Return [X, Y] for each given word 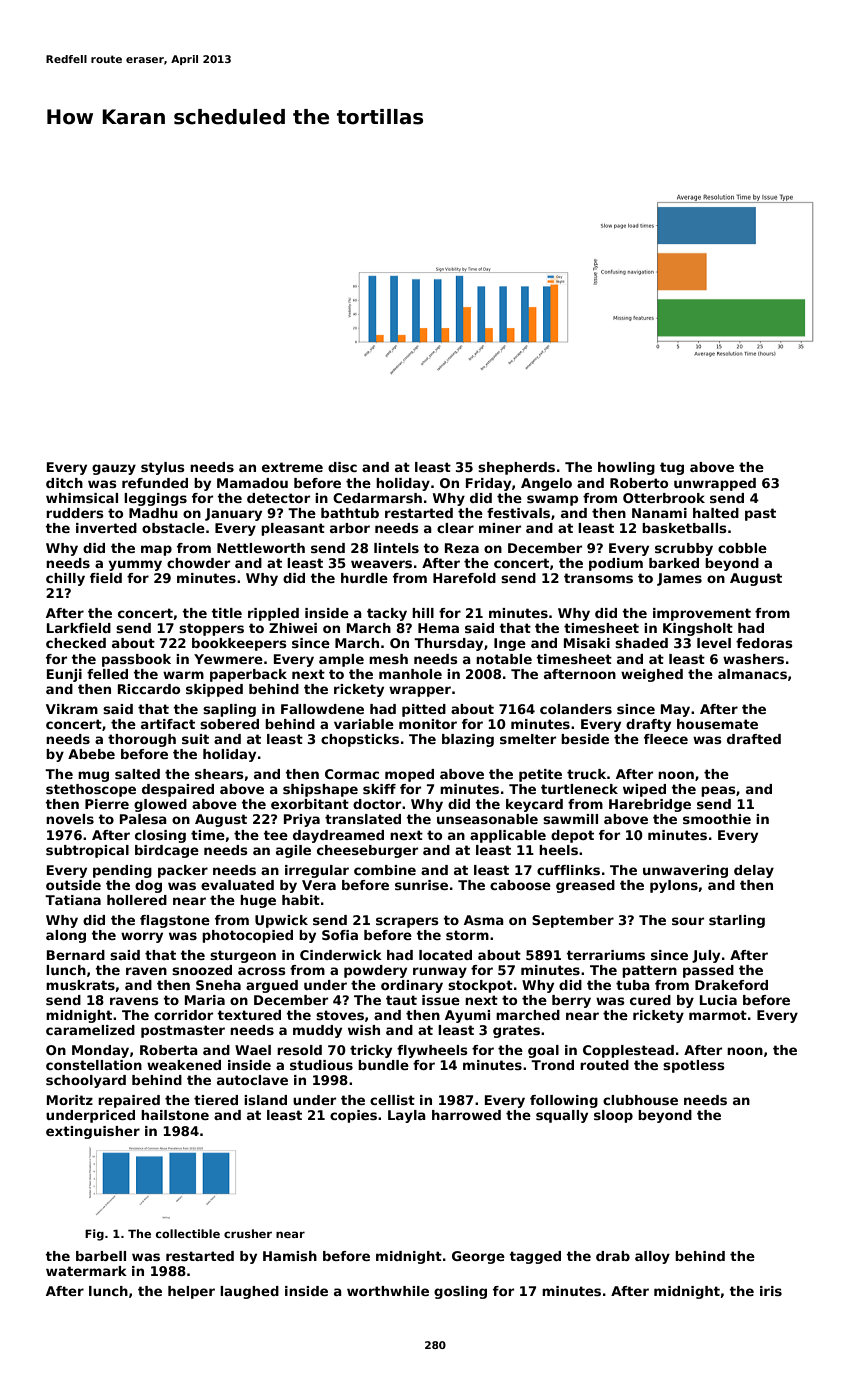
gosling [460, 1292]
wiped [644, 790]
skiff [379, 789]
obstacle [173, 528]
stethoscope [91, 790]
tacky [387, 614]
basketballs [684, 528]
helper [191, 1292]
